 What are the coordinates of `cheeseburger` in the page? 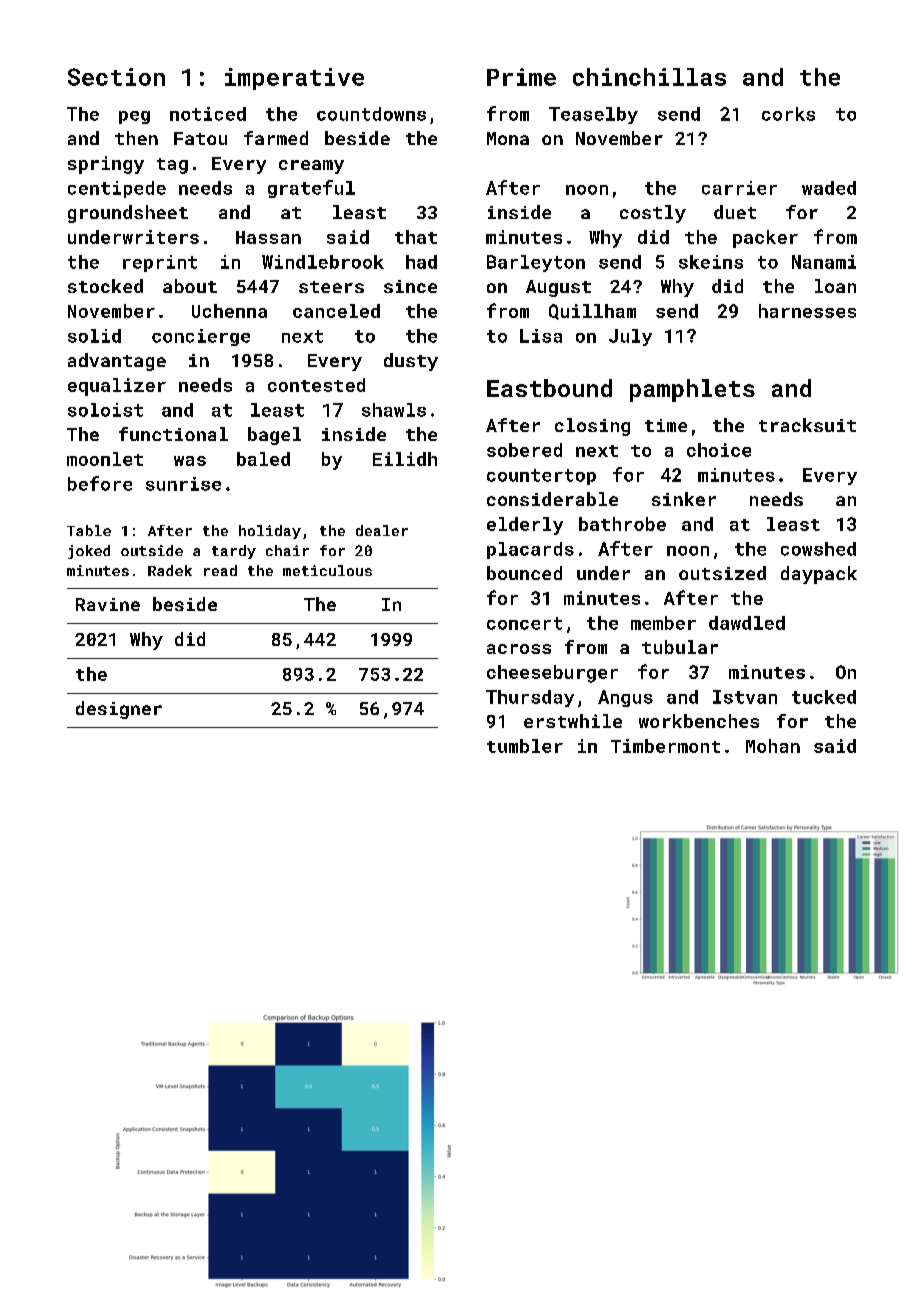 It's located at (552, 674).
